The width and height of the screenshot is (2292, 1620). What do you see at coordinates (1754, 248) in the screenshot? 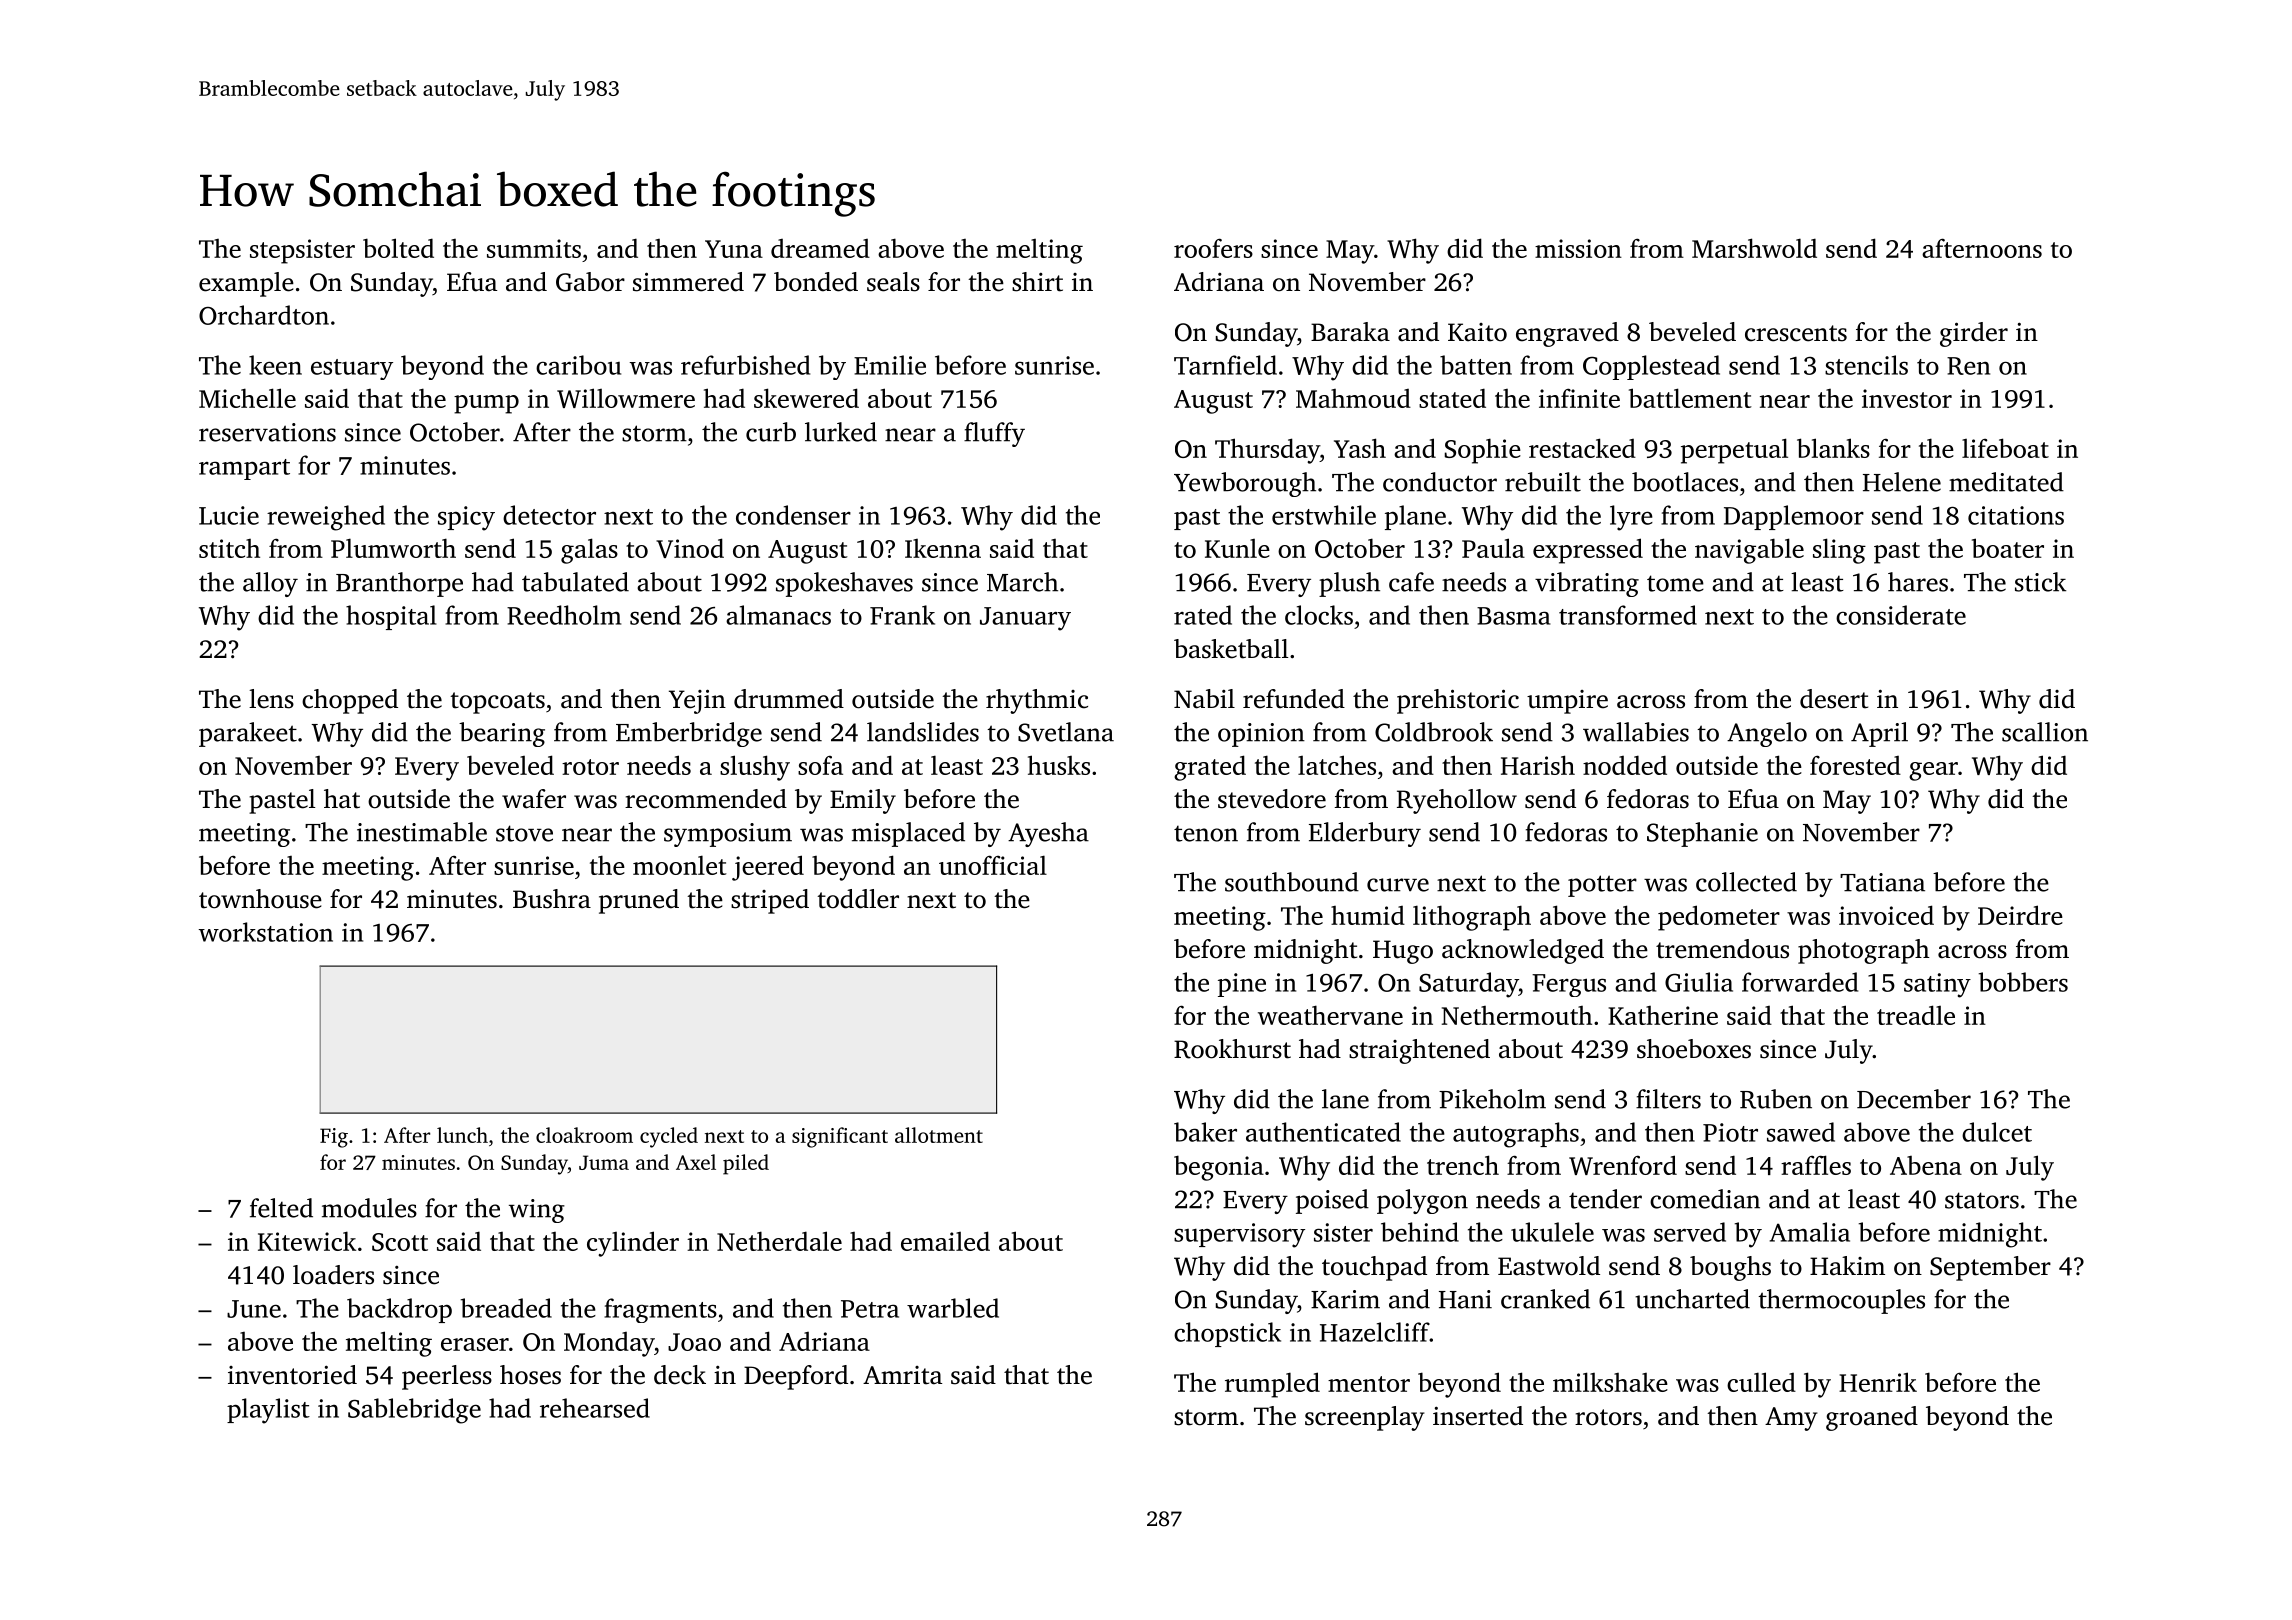
I see `Marshwold` at bounding box center [1754, 248].
